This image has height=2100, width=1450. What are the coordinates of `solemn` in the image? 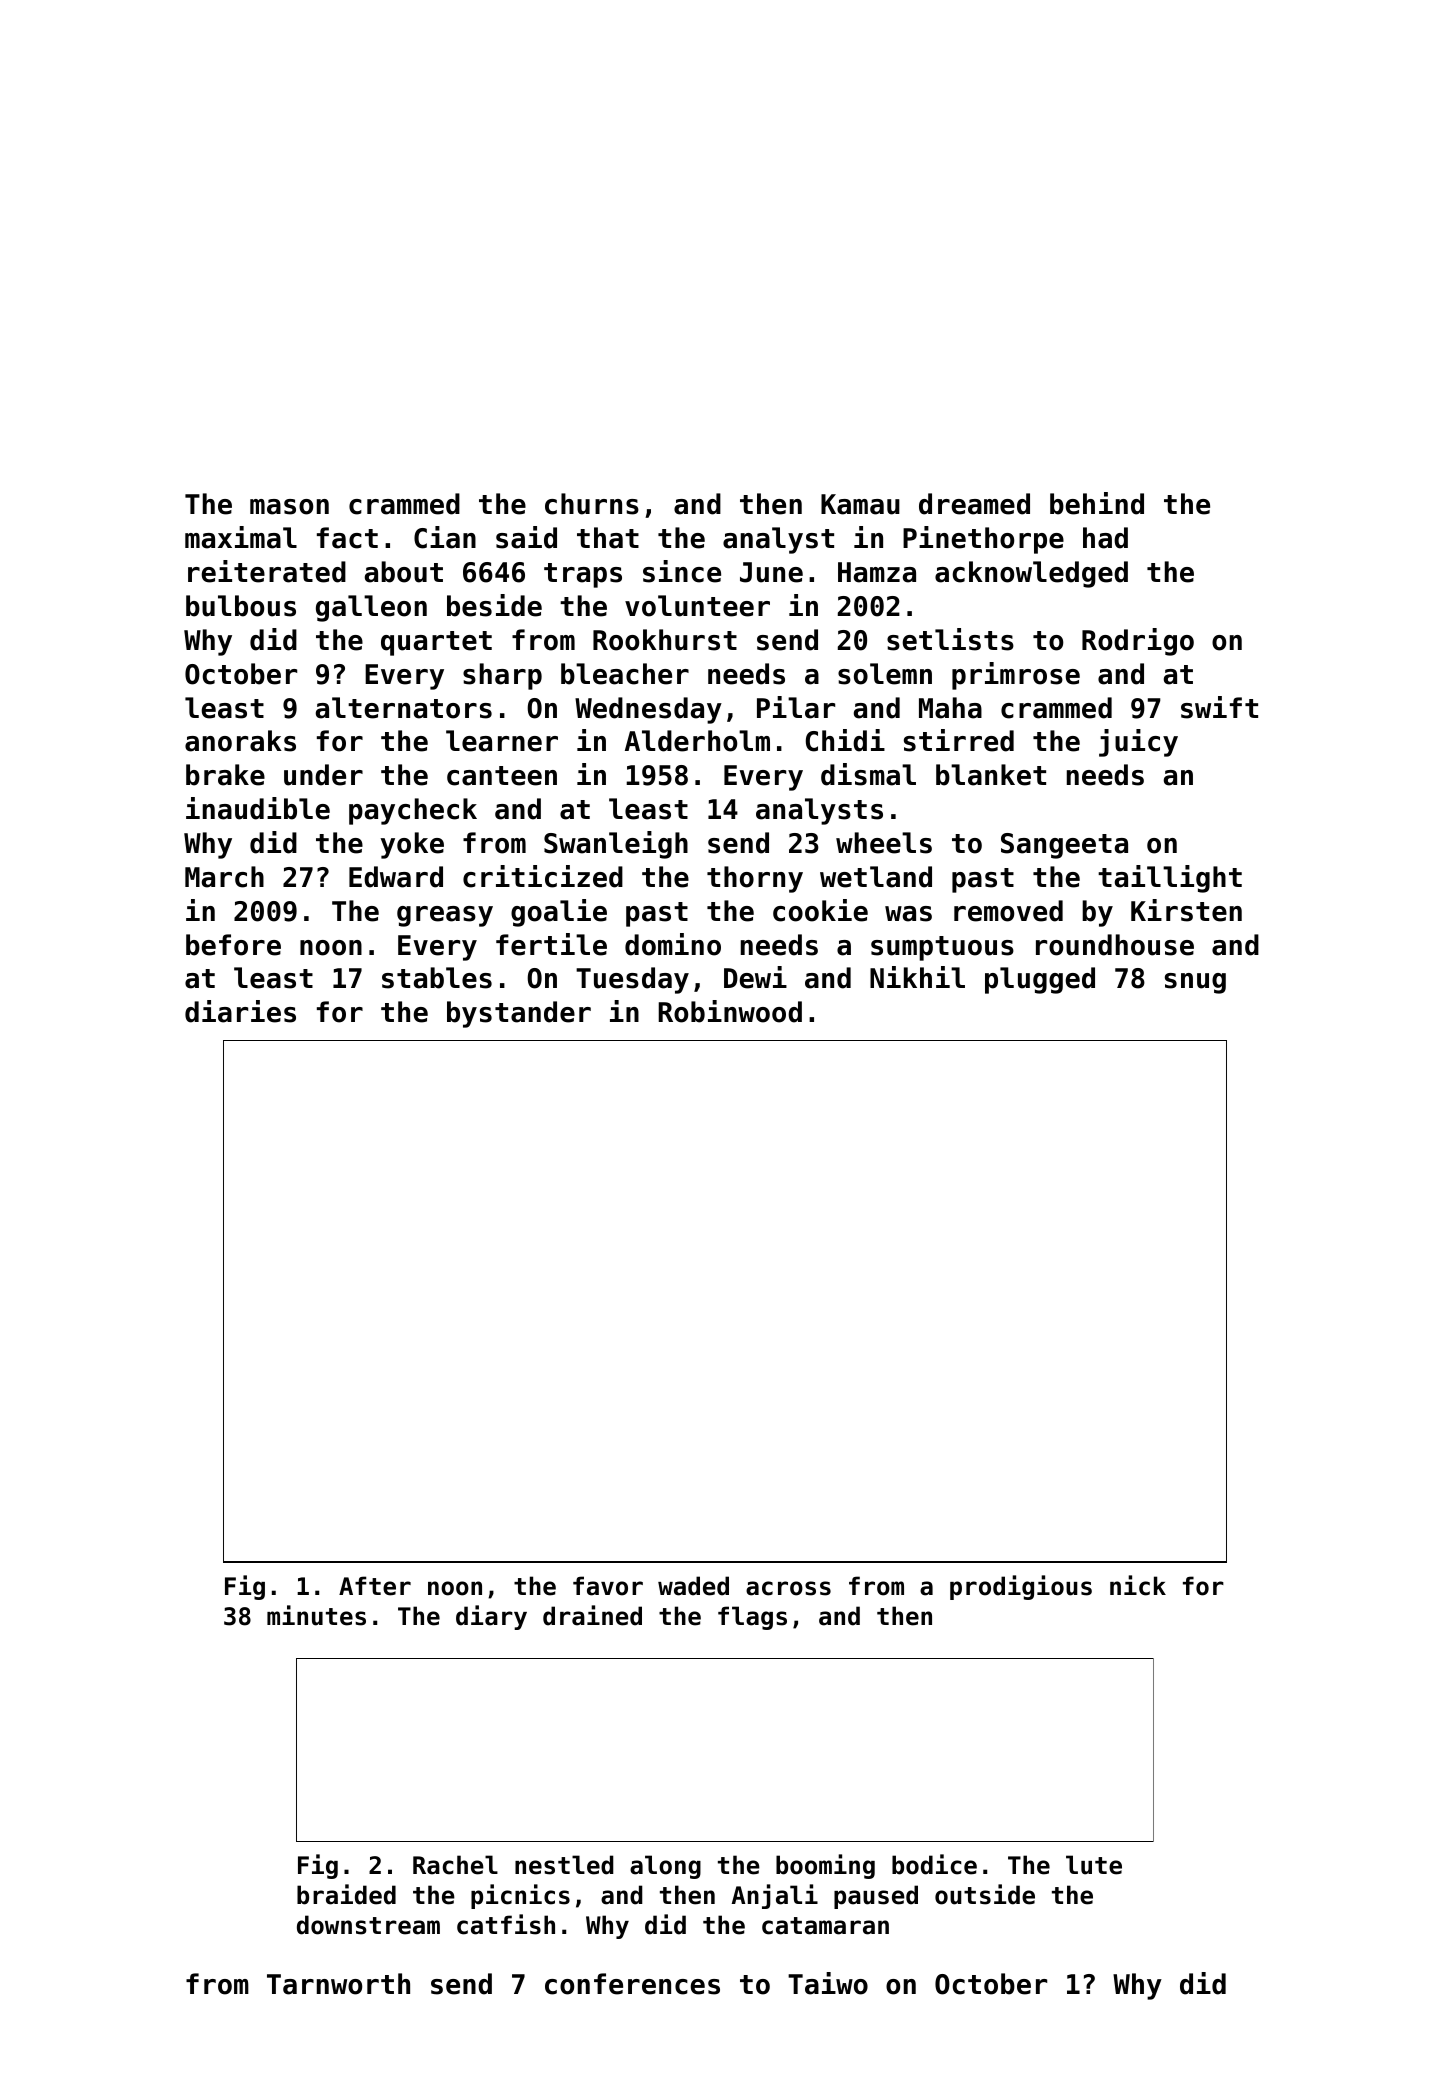 It's located at (885, 674).
